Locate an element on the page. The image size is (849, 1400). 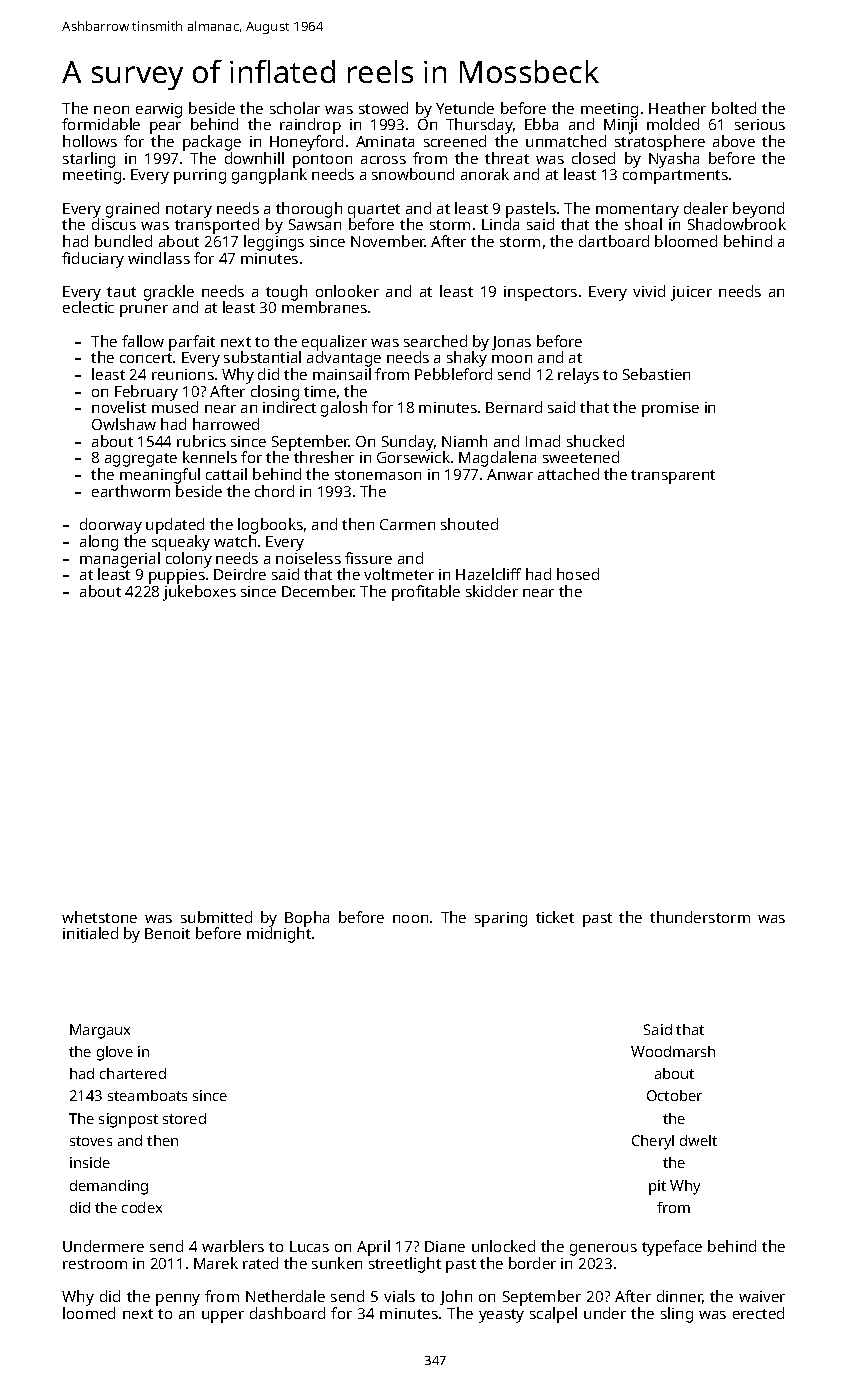
raindrop is located at coordinates (310, 126).
